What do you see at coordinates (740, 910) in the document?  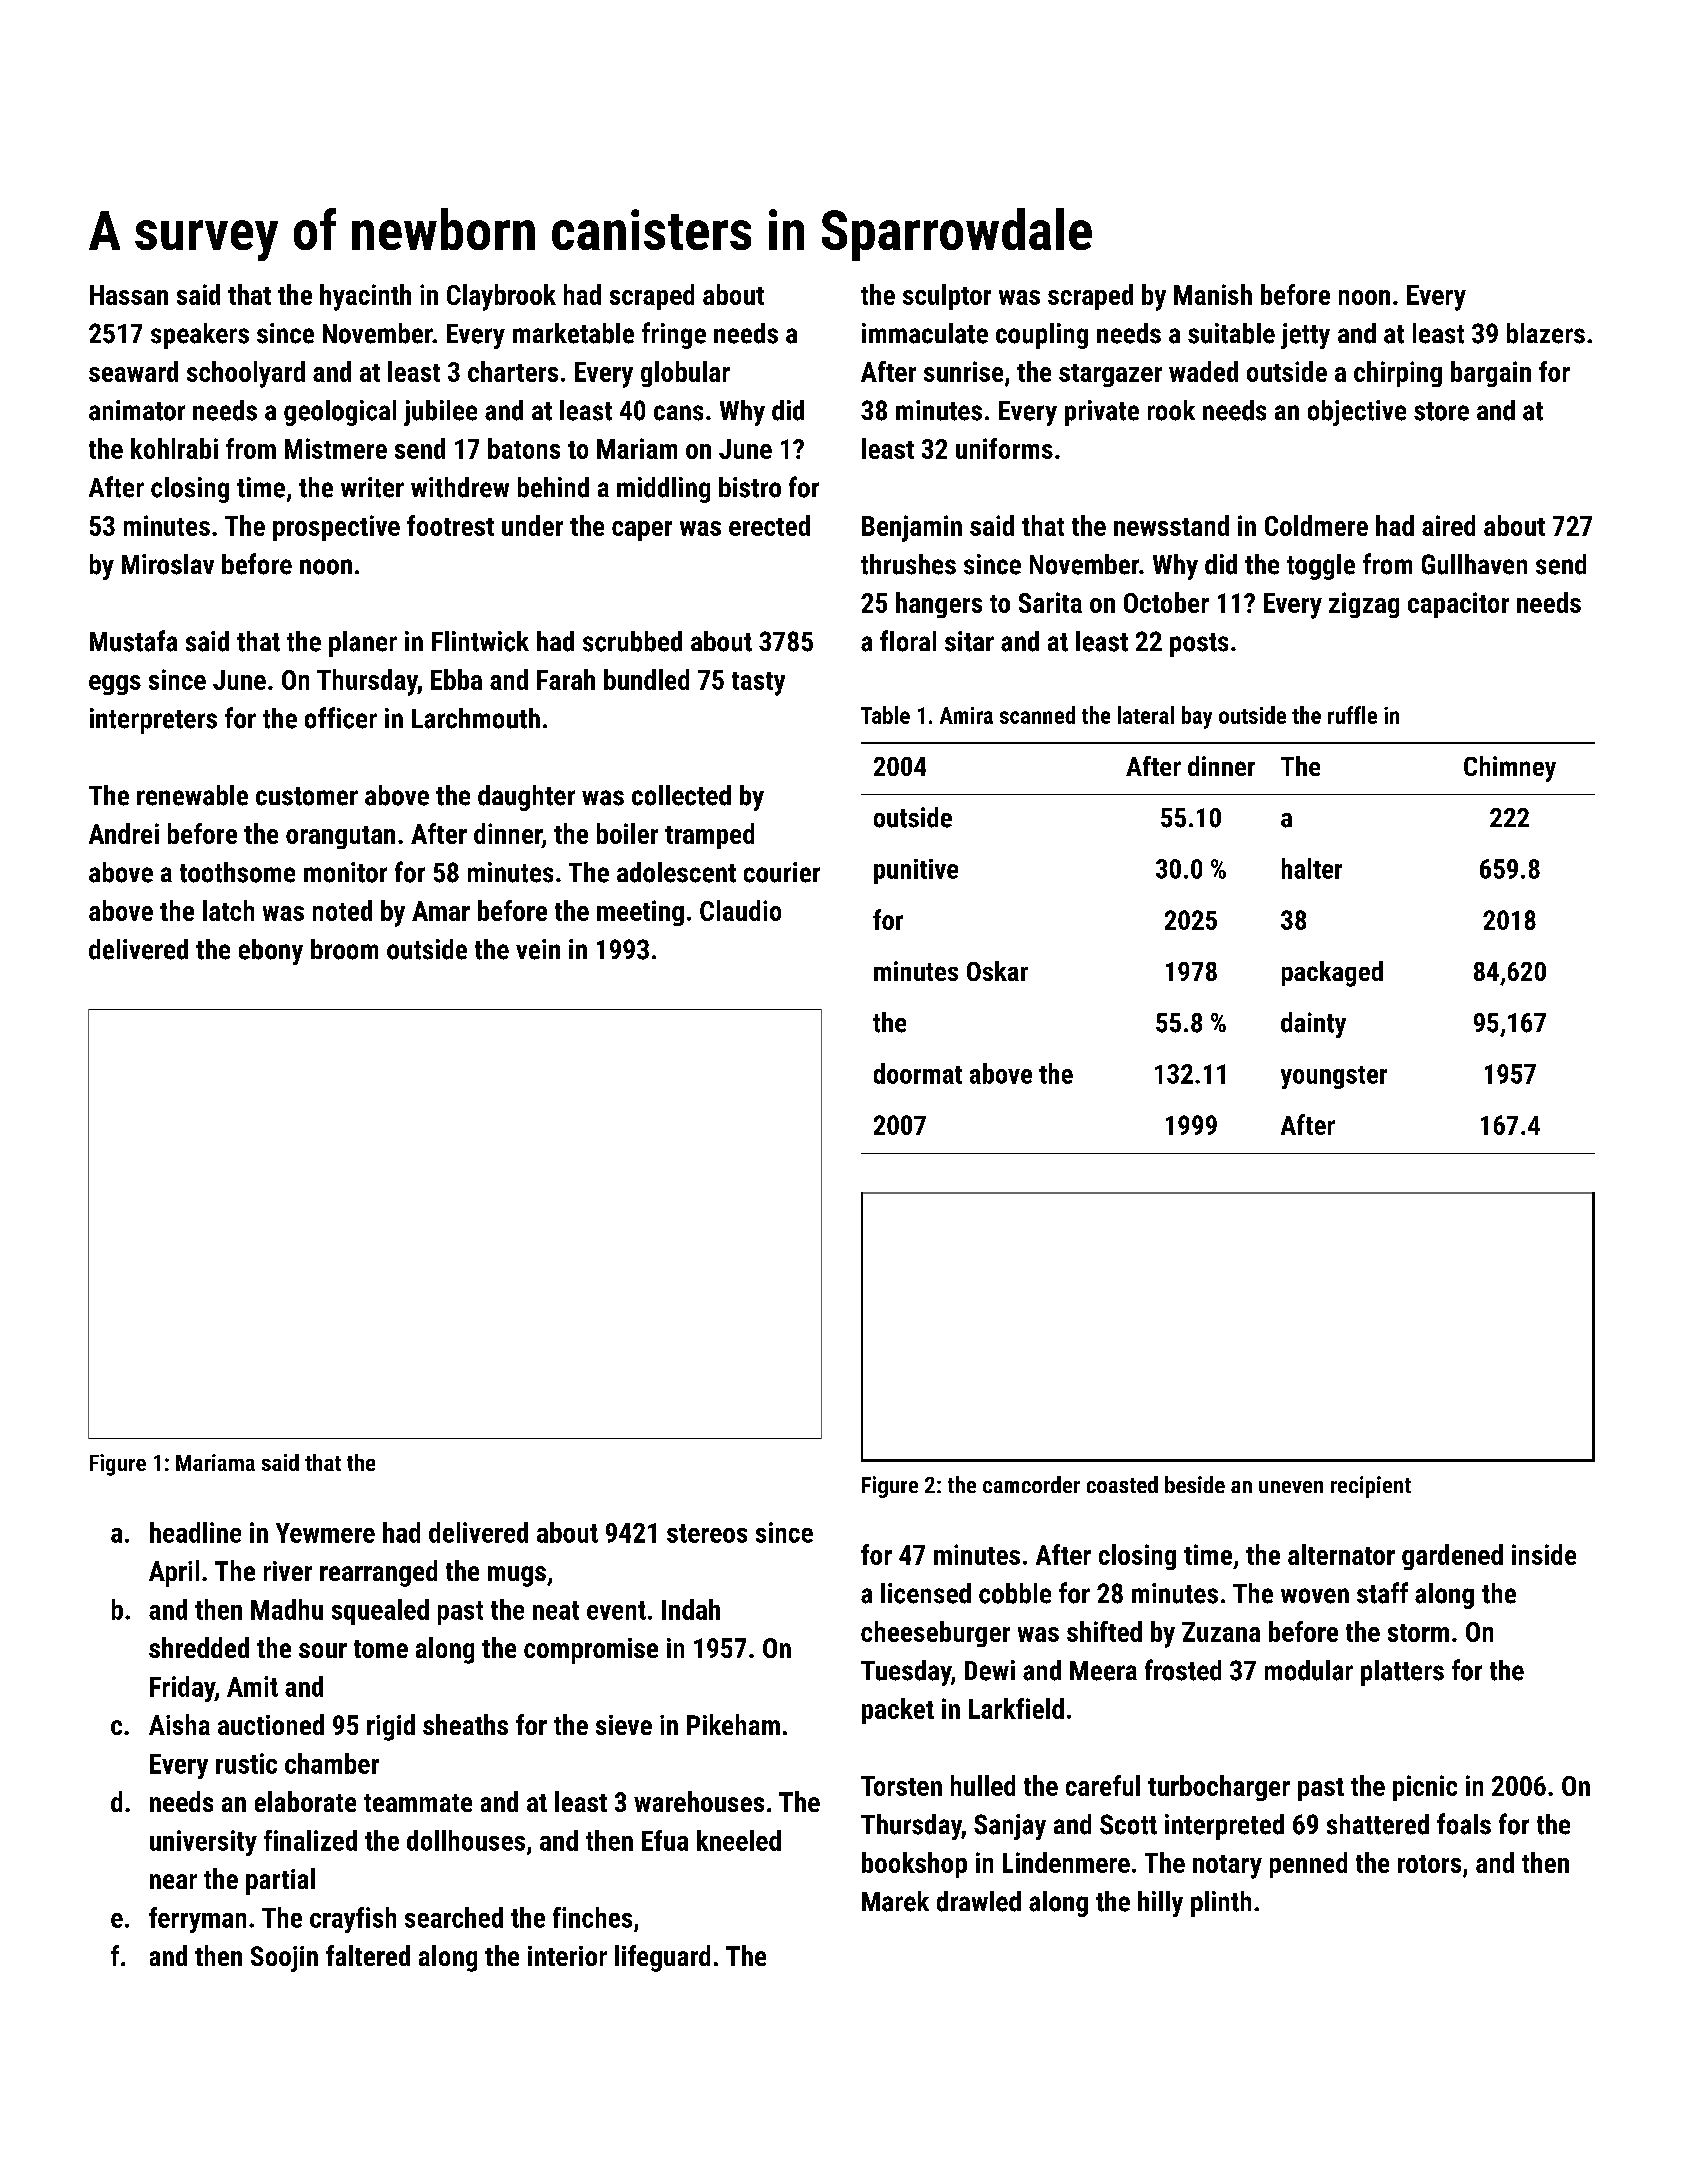 I see `Claudio` at bounding box center [740, 910].
